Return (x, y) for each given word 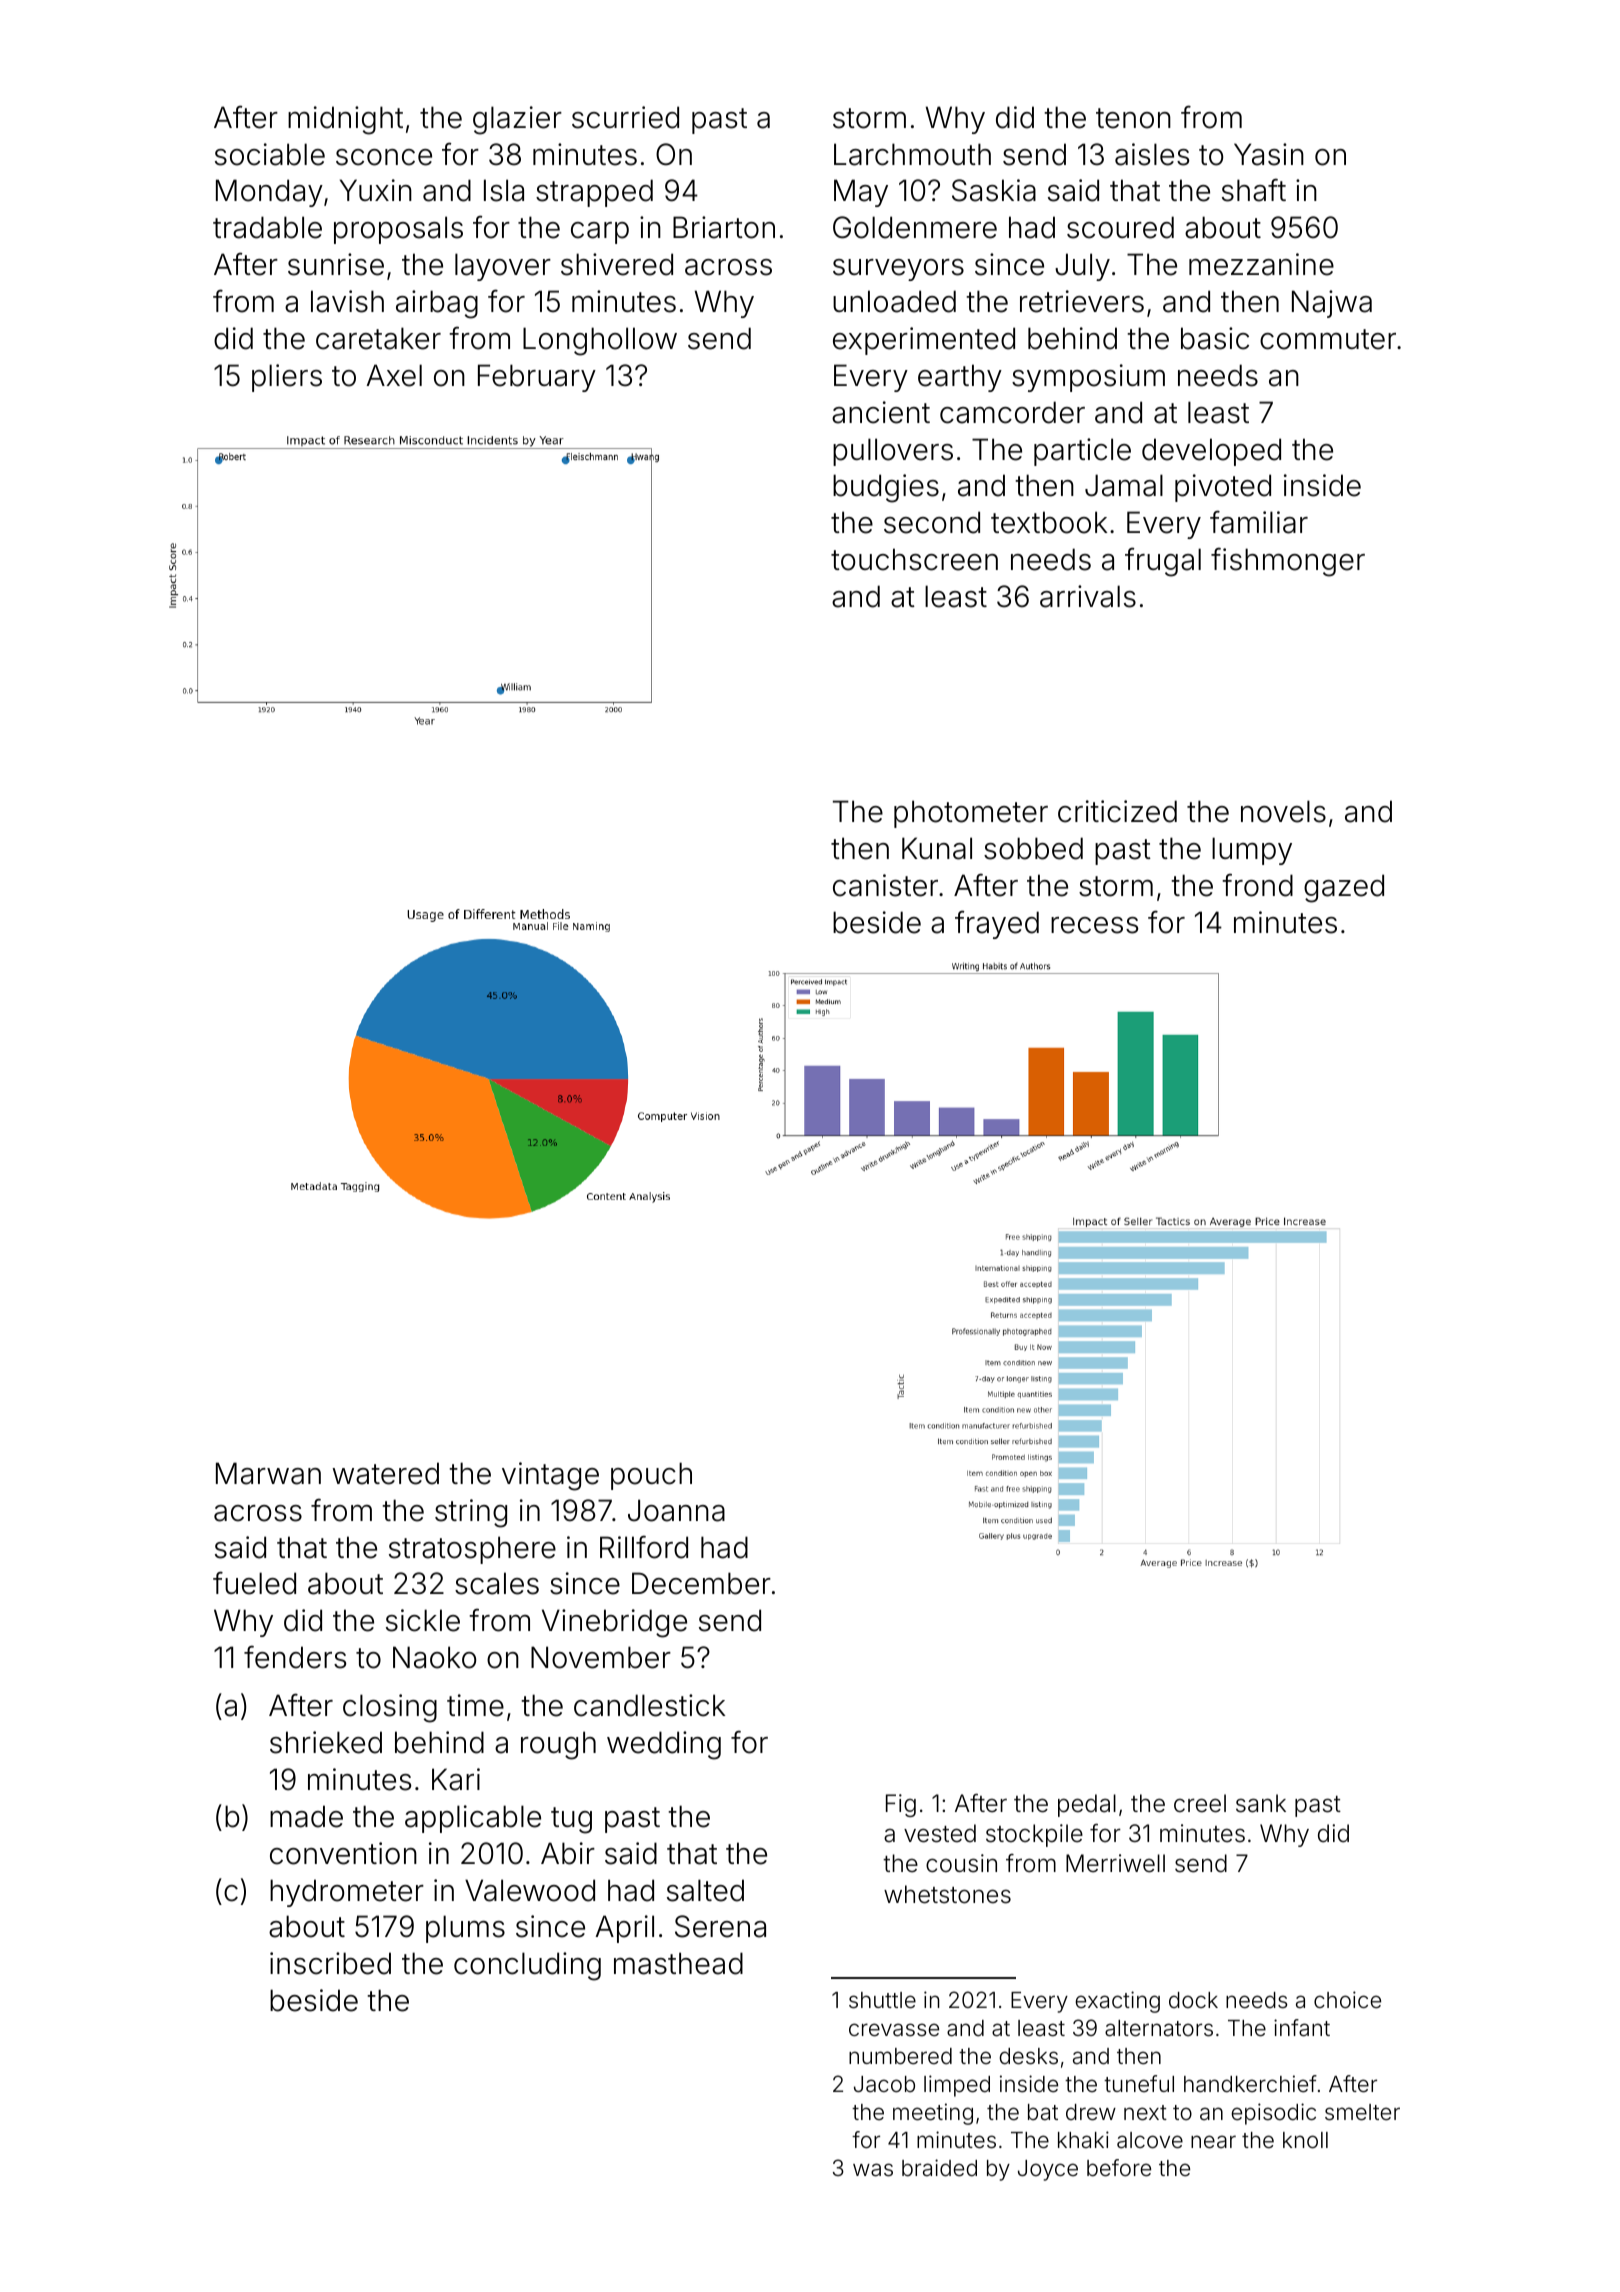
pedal (1087, 1805)
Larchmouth (912, 154)
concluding (527, 1966)
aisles (1152, 154)
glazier (517, 120)
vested (940, 1833)
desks (1029, 2056)
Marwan (268, 1473)
